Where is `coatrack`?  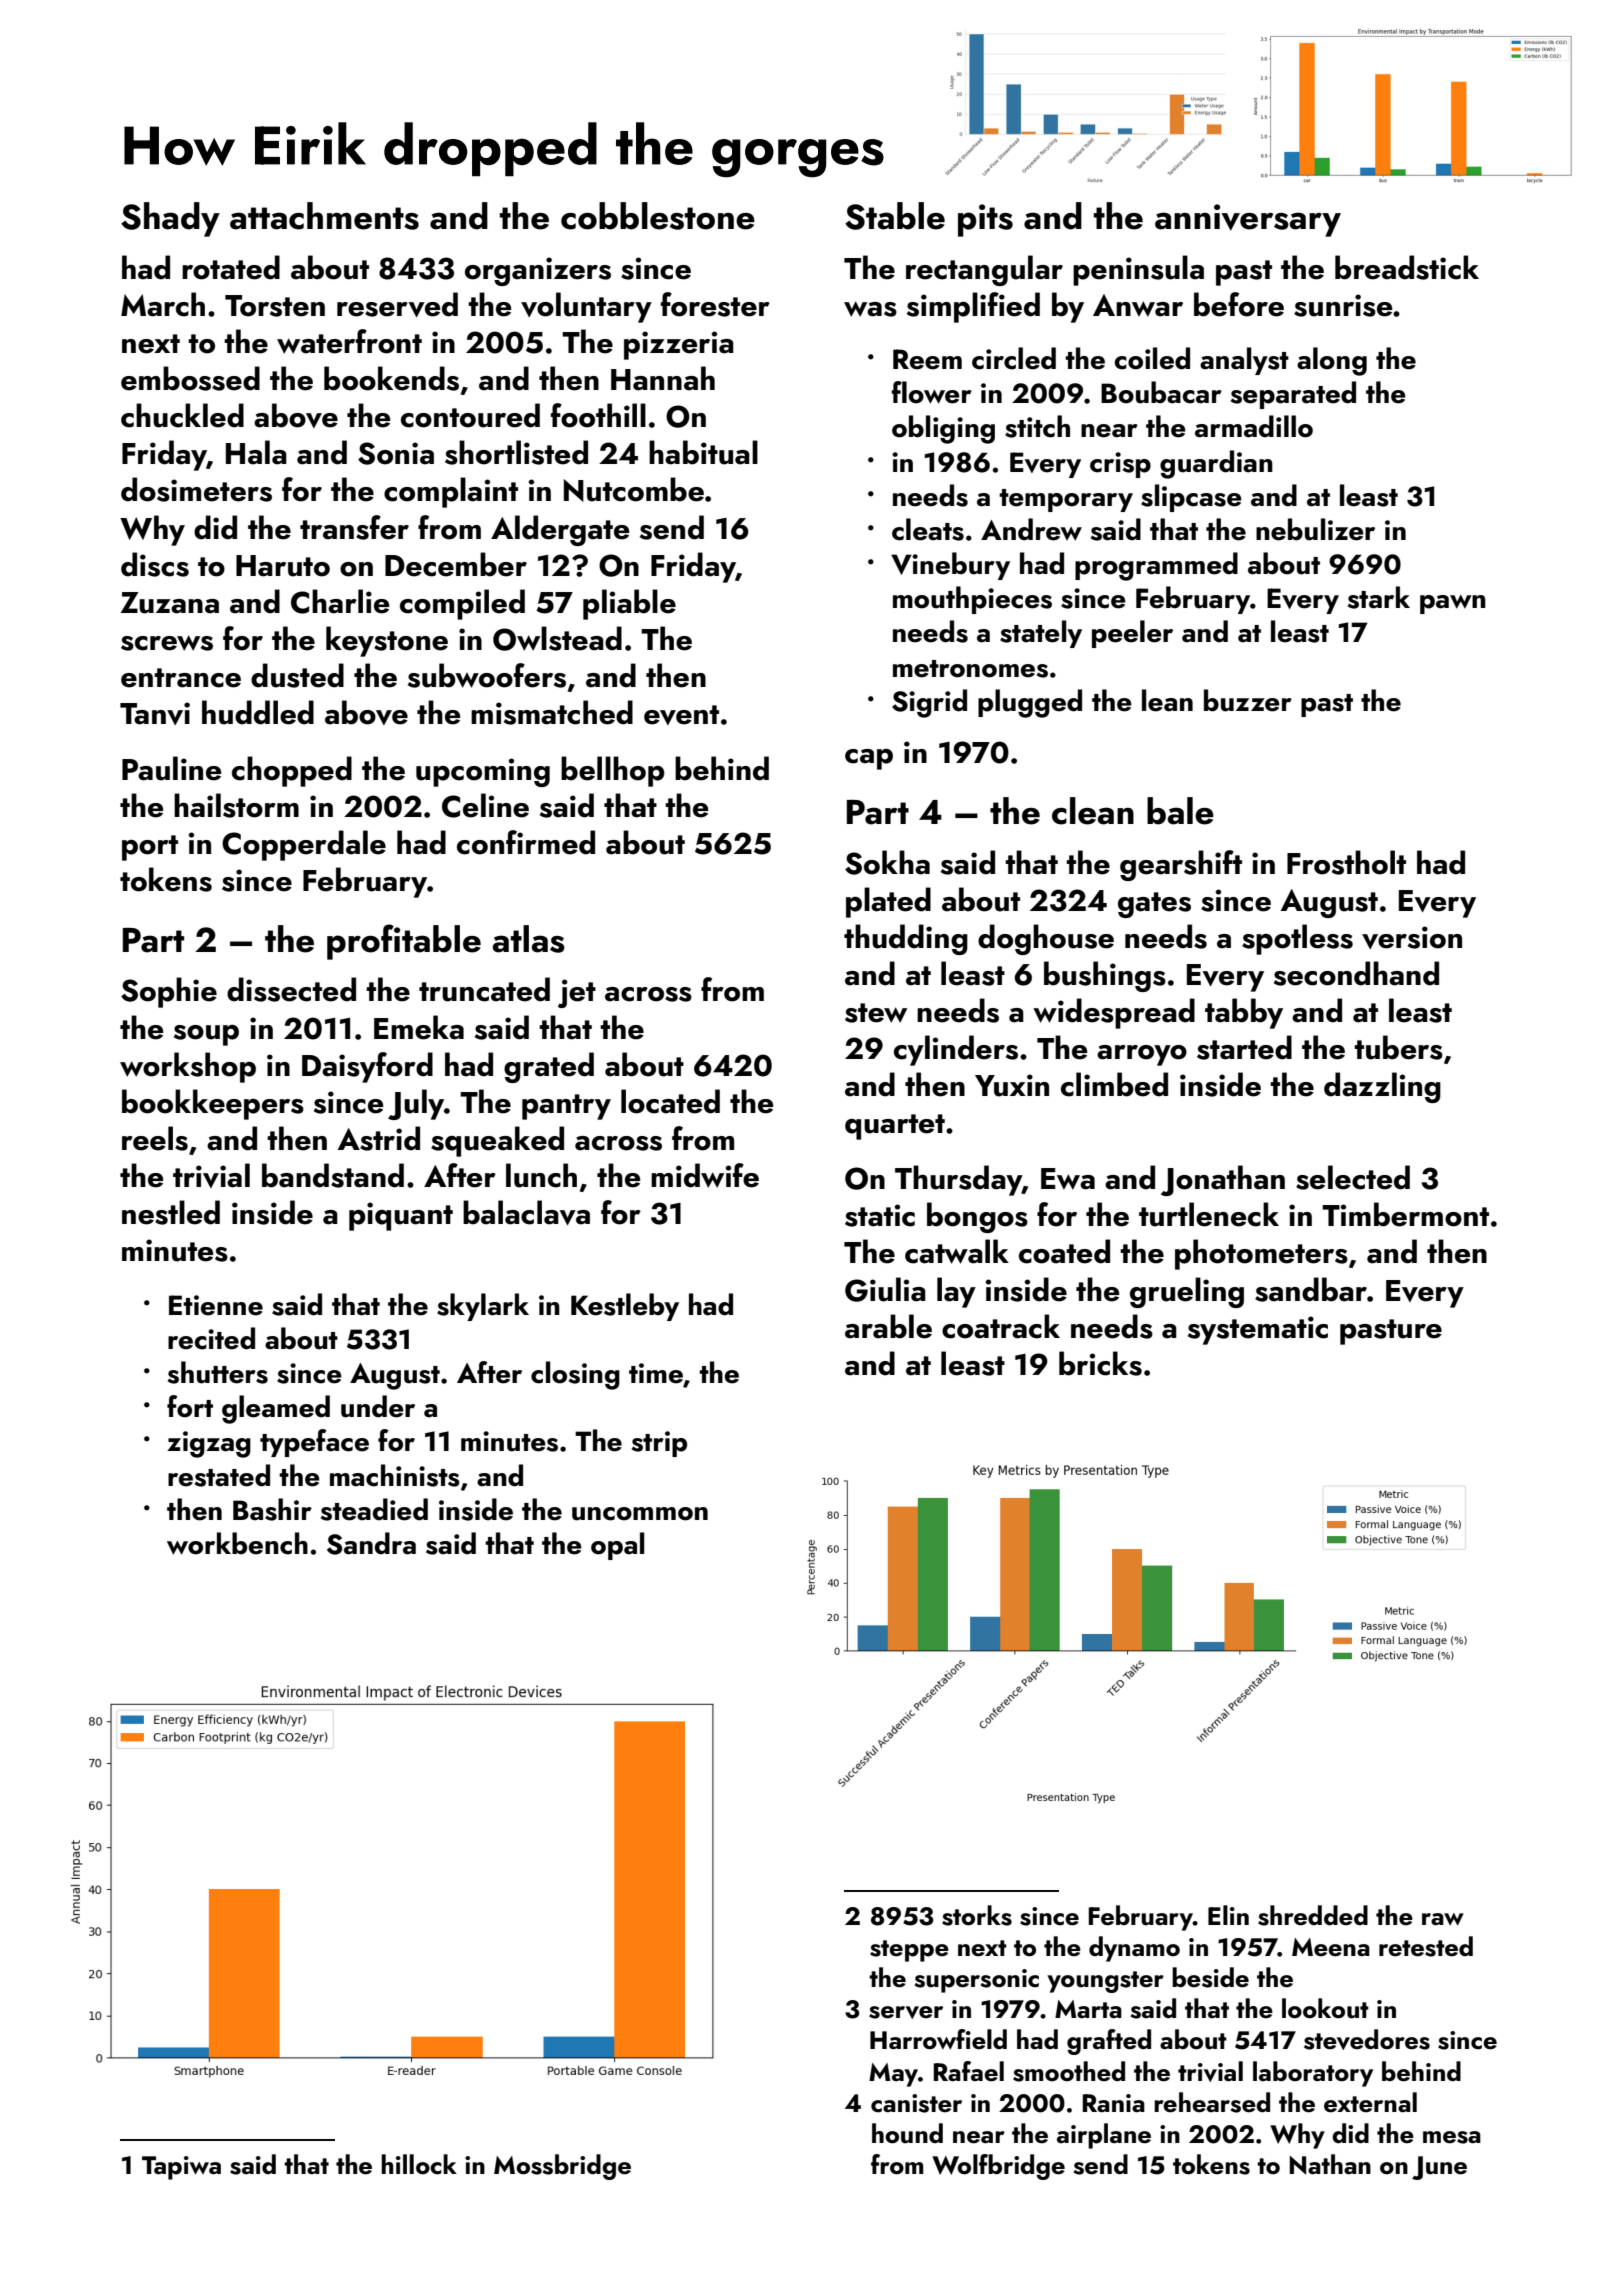 coatrack is located at coordinates (1001, 1326).
